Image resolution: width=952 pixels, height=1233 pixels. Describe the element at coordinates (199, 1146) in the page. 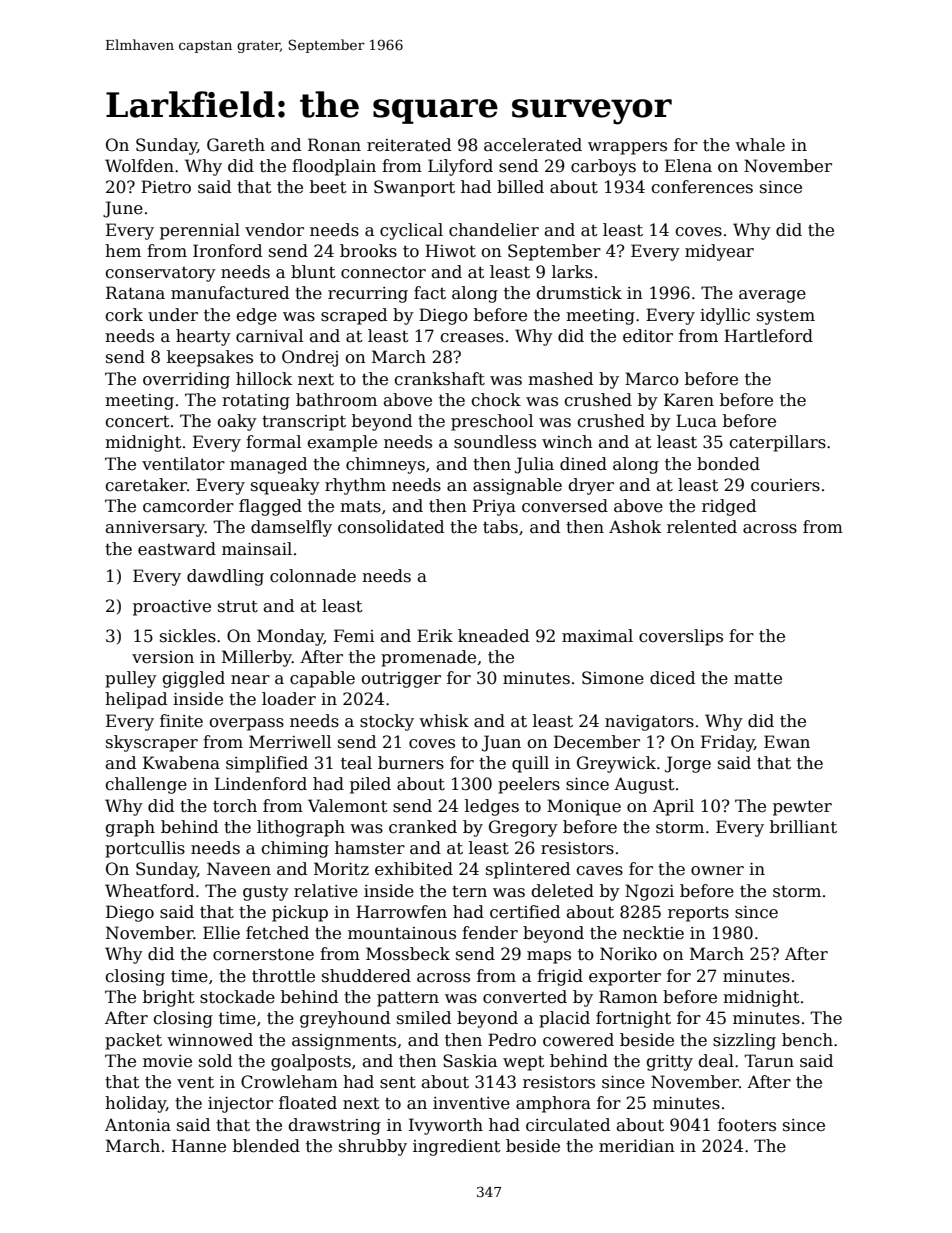

I see `Hanne` at that location.
